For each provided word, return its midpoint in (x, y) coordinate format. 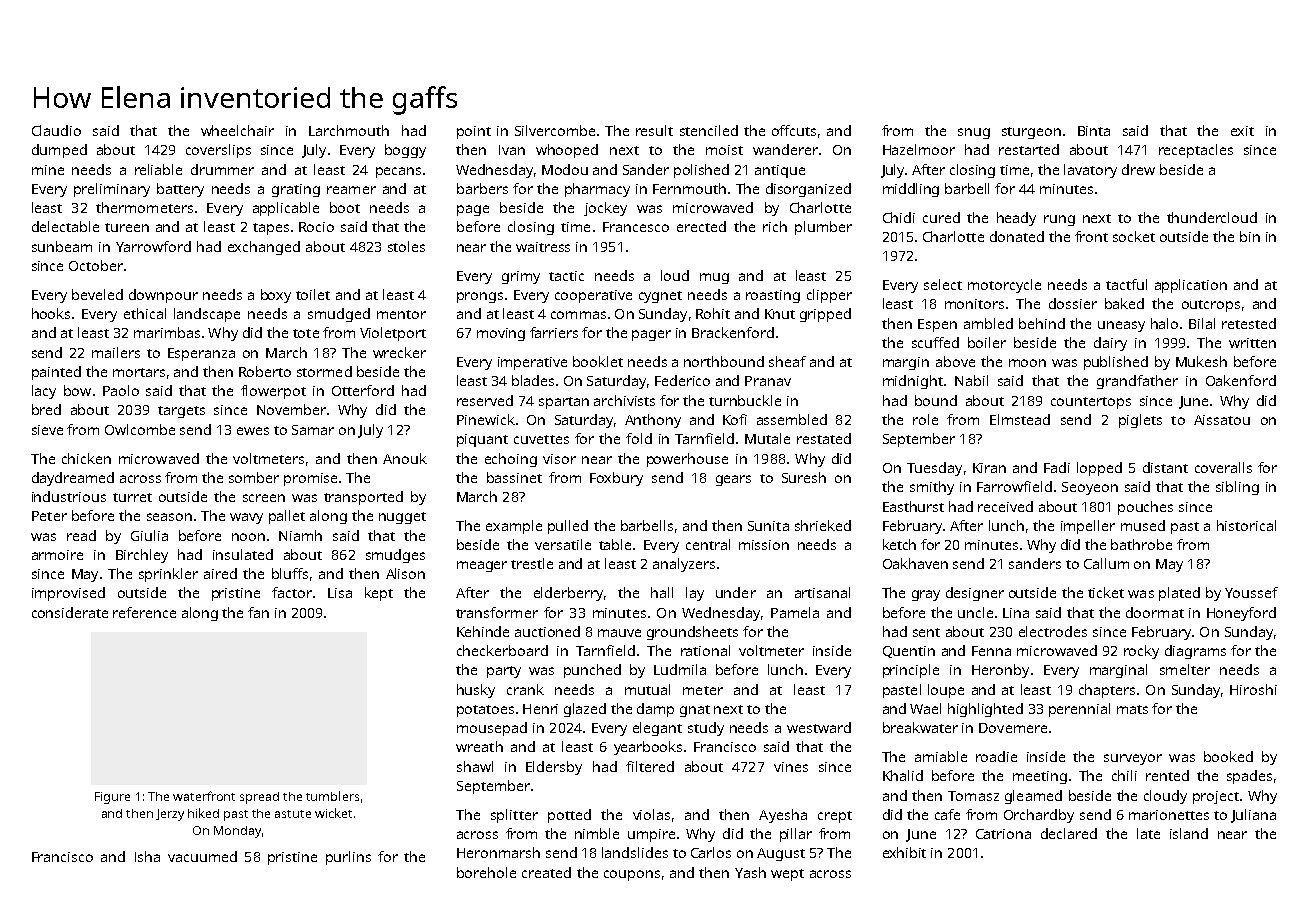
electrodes (1053, 631)
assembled (792, 419)
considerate (70, 612)
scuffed (935, 342)
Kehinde (483, 631)
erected (701, 226)
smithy (932, 488)
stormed (324, 371)
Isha (147, 856)
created (546, 872)
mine (48, 170)
